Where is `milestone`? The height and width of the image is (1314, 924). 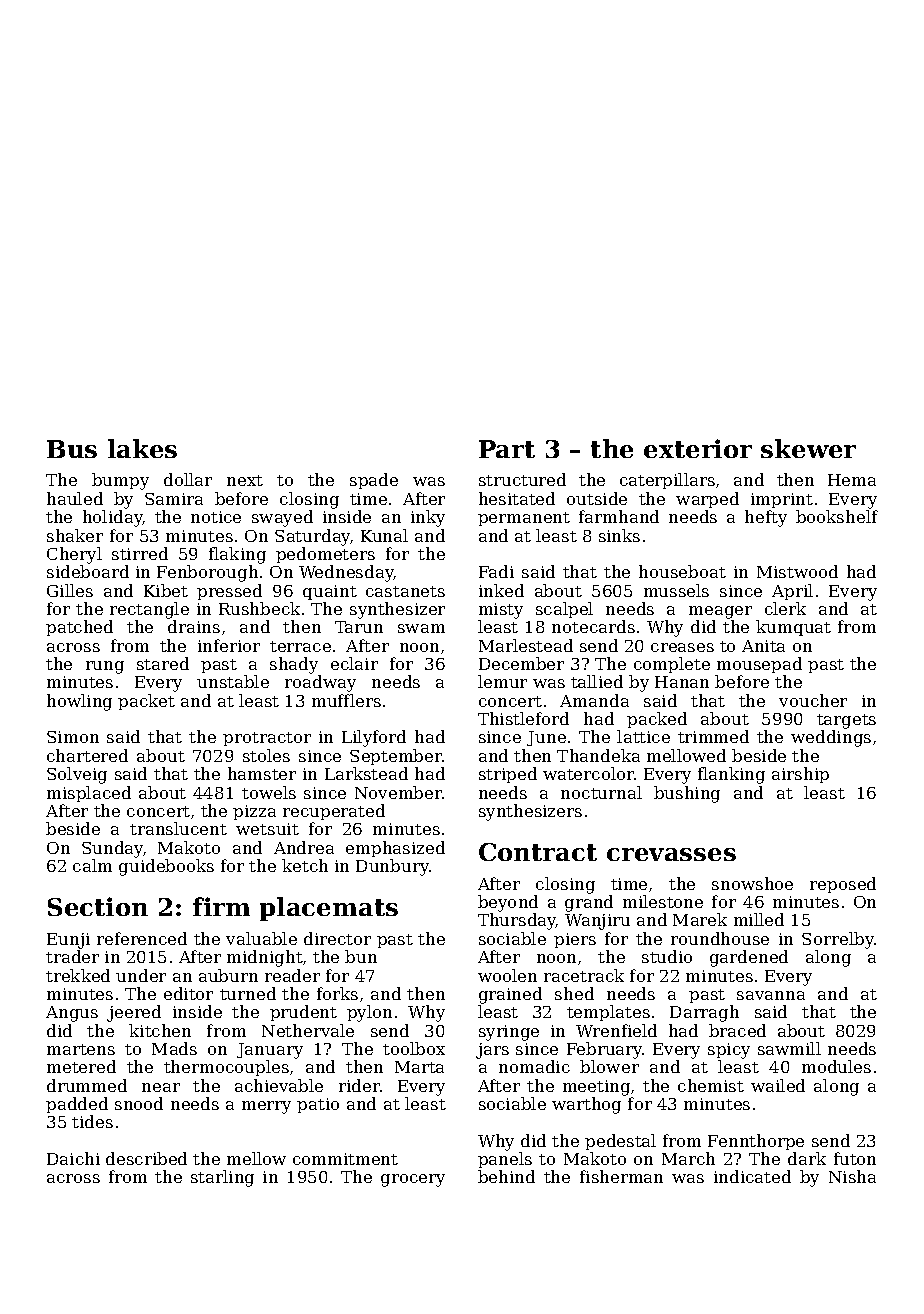 milestone is located at coordinates (663, 901).
